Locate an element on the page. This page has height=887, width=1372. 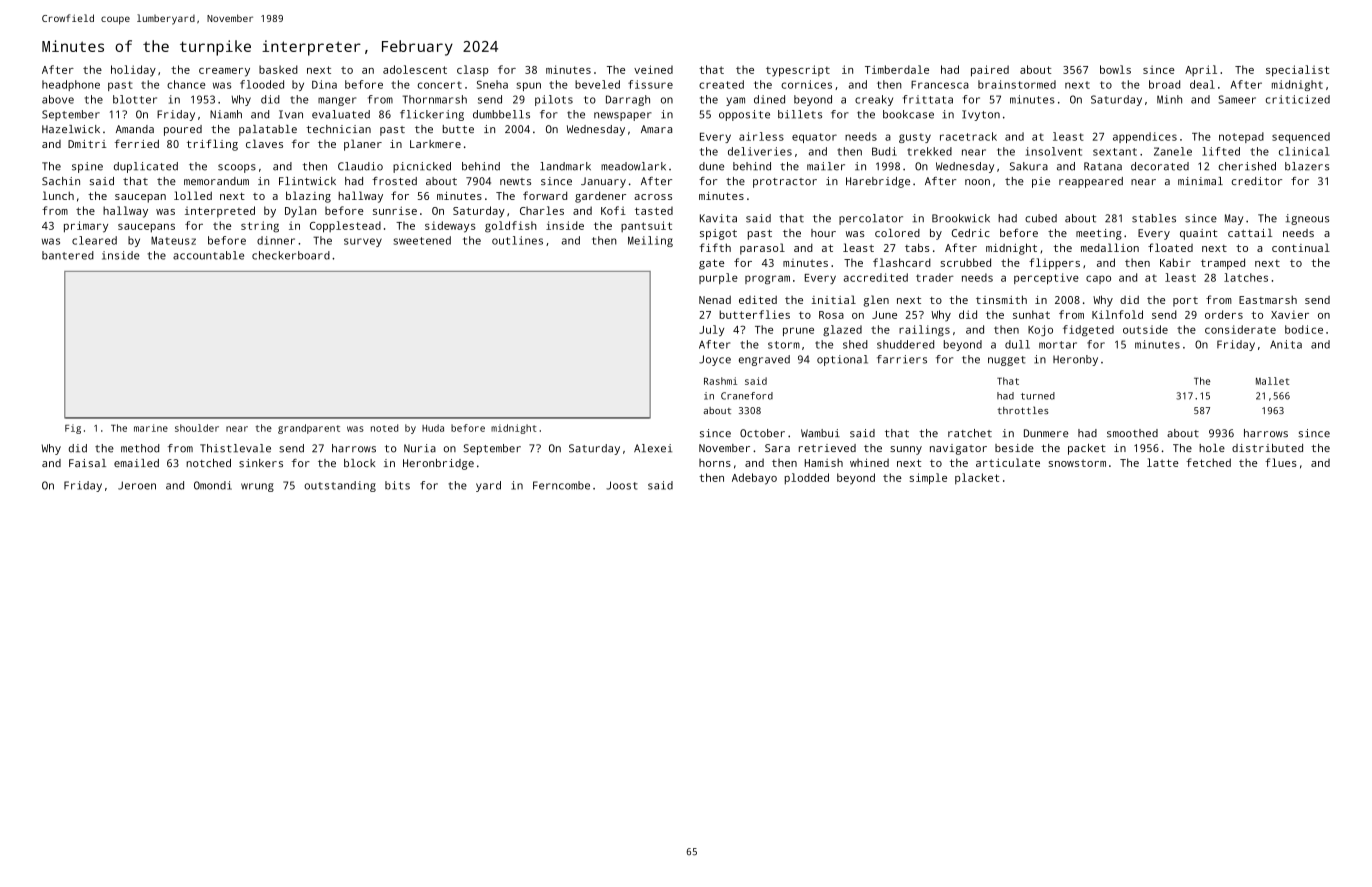
specialist is located at coordinates (1297, 71).
